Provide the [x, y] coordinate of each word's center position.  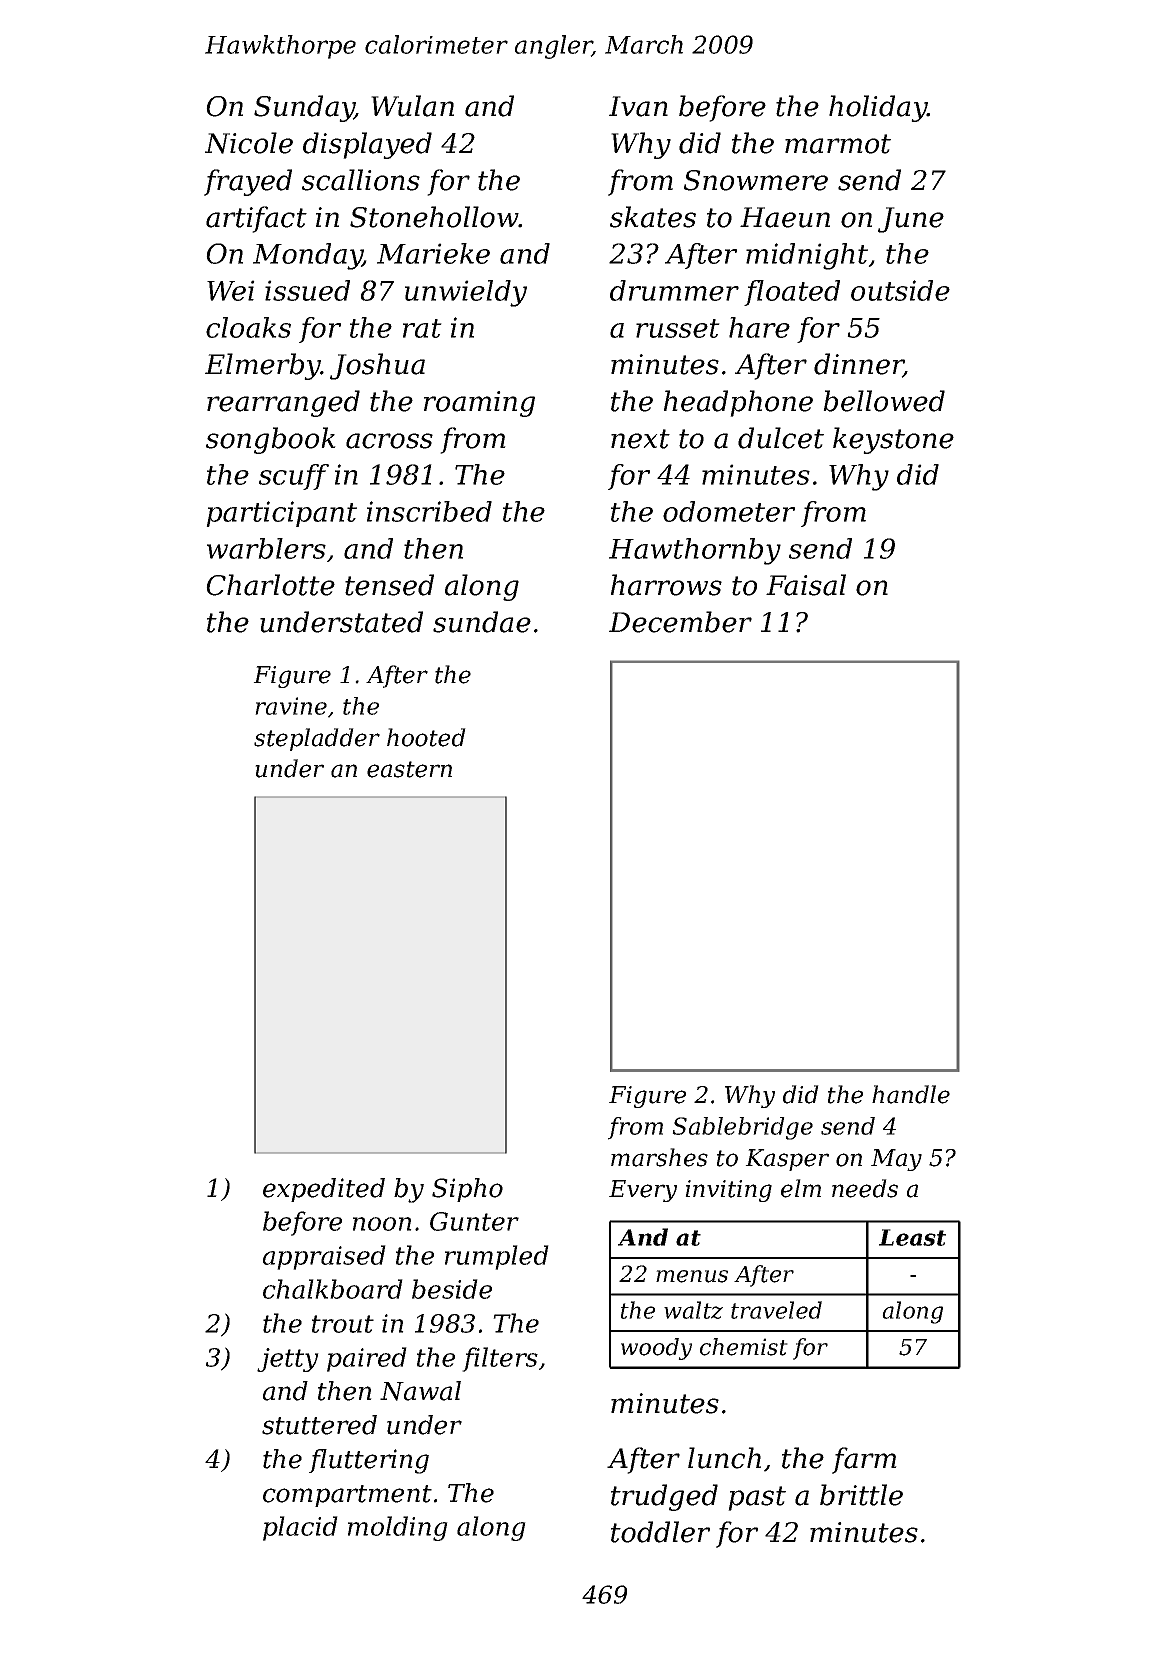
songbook [271, 440]
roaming [479, 404]
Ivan [638, 106]
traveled [776, 1310]
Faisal [806, 585]
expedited [324, 1190]
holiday [878, 108]
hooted [426, 737]
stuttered [319, 1425]
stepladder [317, 739]
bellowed [884, 401]
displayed [367, 145]
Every [643, 1191]
